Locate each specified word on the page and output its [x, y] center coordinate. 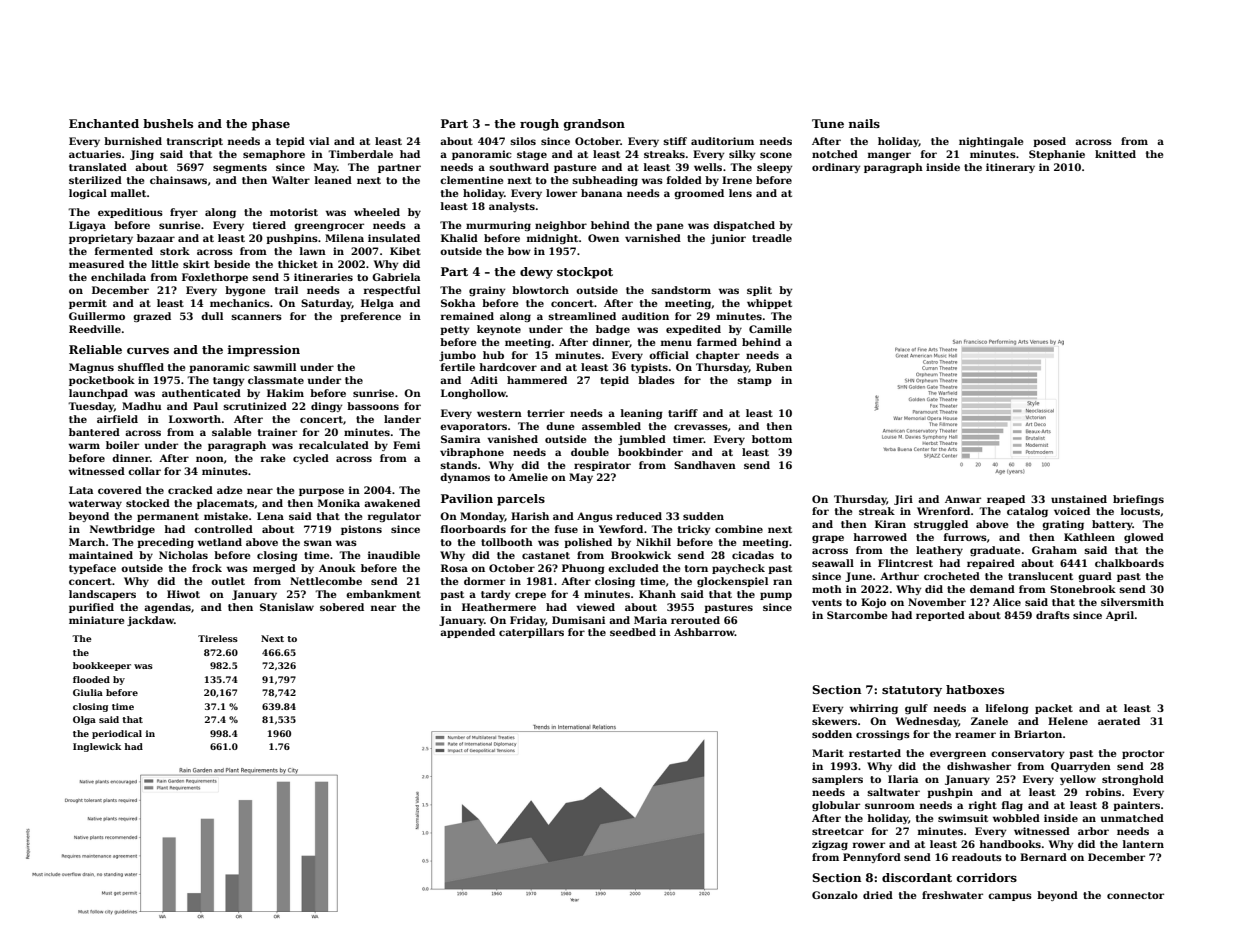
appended [467, 633]
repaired [991, 564]
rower [869, 845]
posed [1049, 142]
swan [318, 543]
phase [271, 125]
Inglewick [97, 747]
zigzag [830, 845]
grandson [594, 125]
